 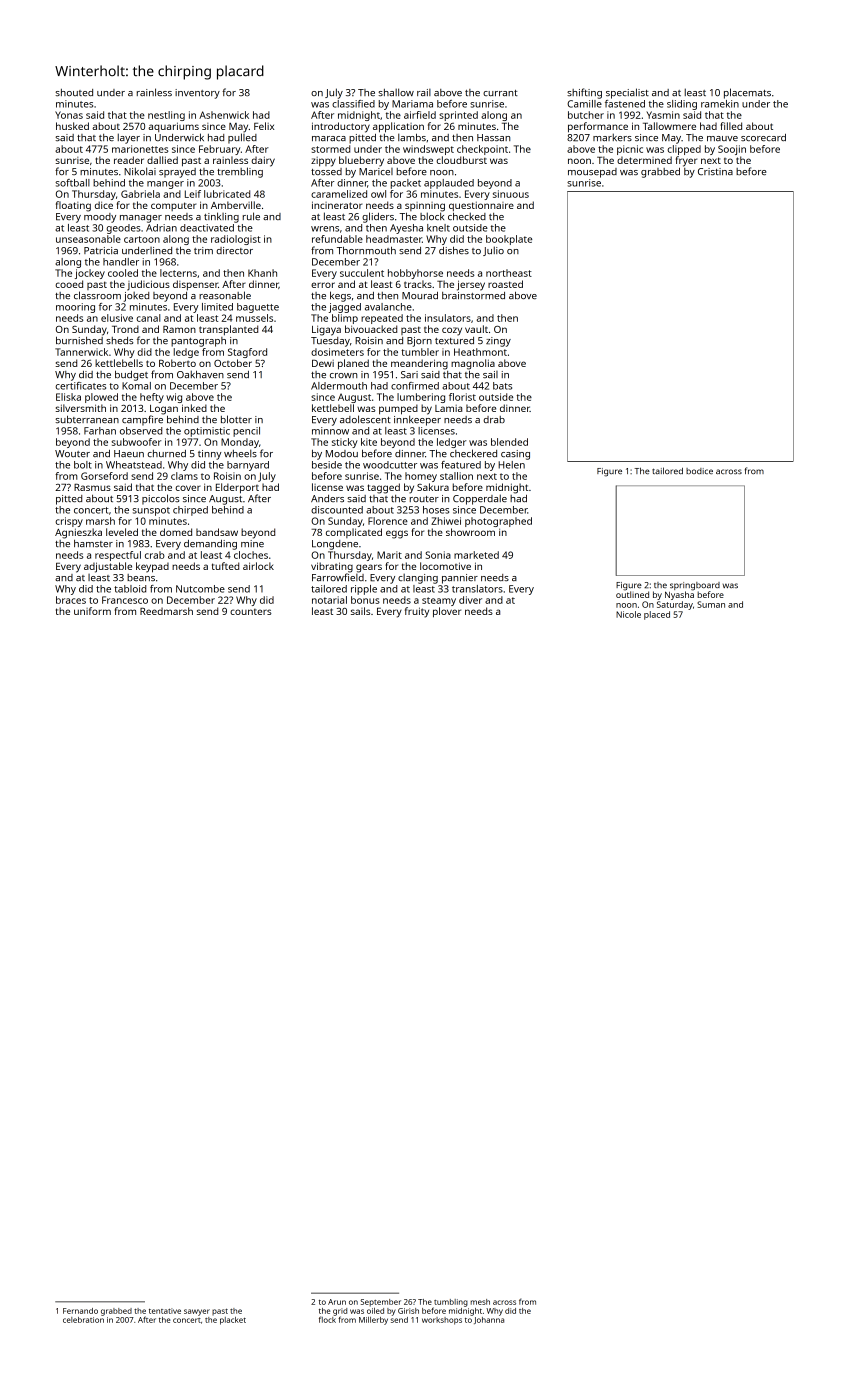 I want to click on uniform, so click(x=92, y=611).
